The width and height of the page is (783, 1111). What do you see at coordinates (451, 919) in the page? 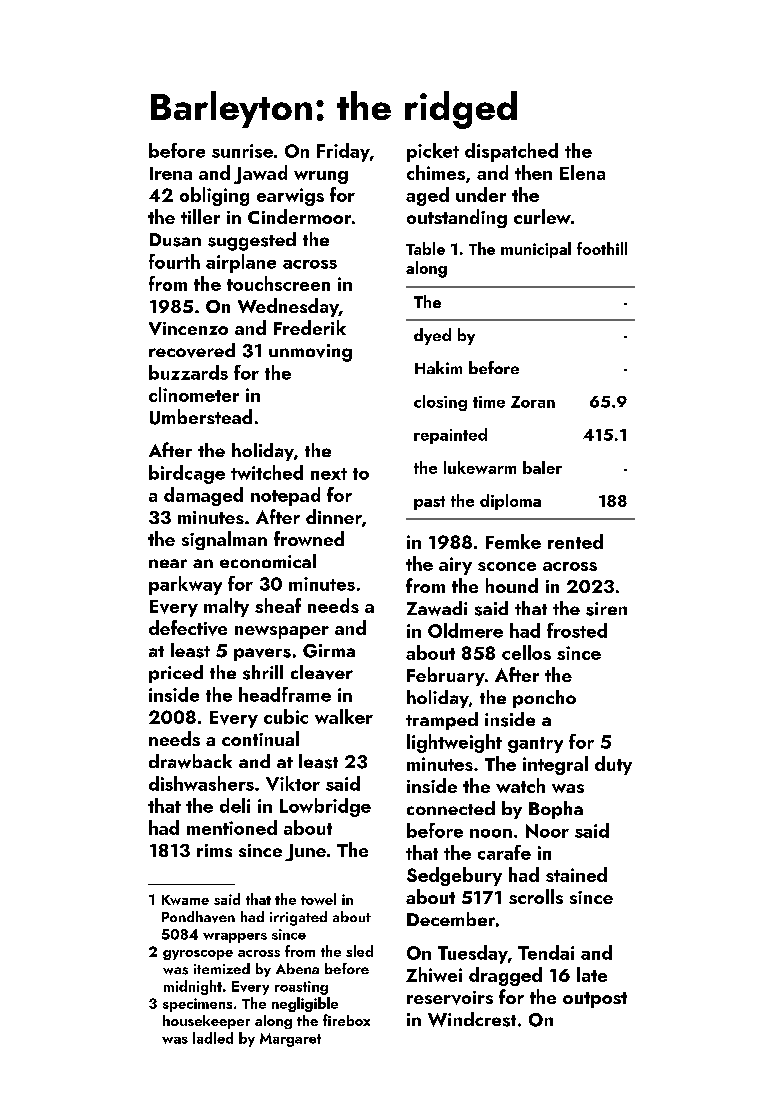
I see `December` at bounding box center [451, 919].
